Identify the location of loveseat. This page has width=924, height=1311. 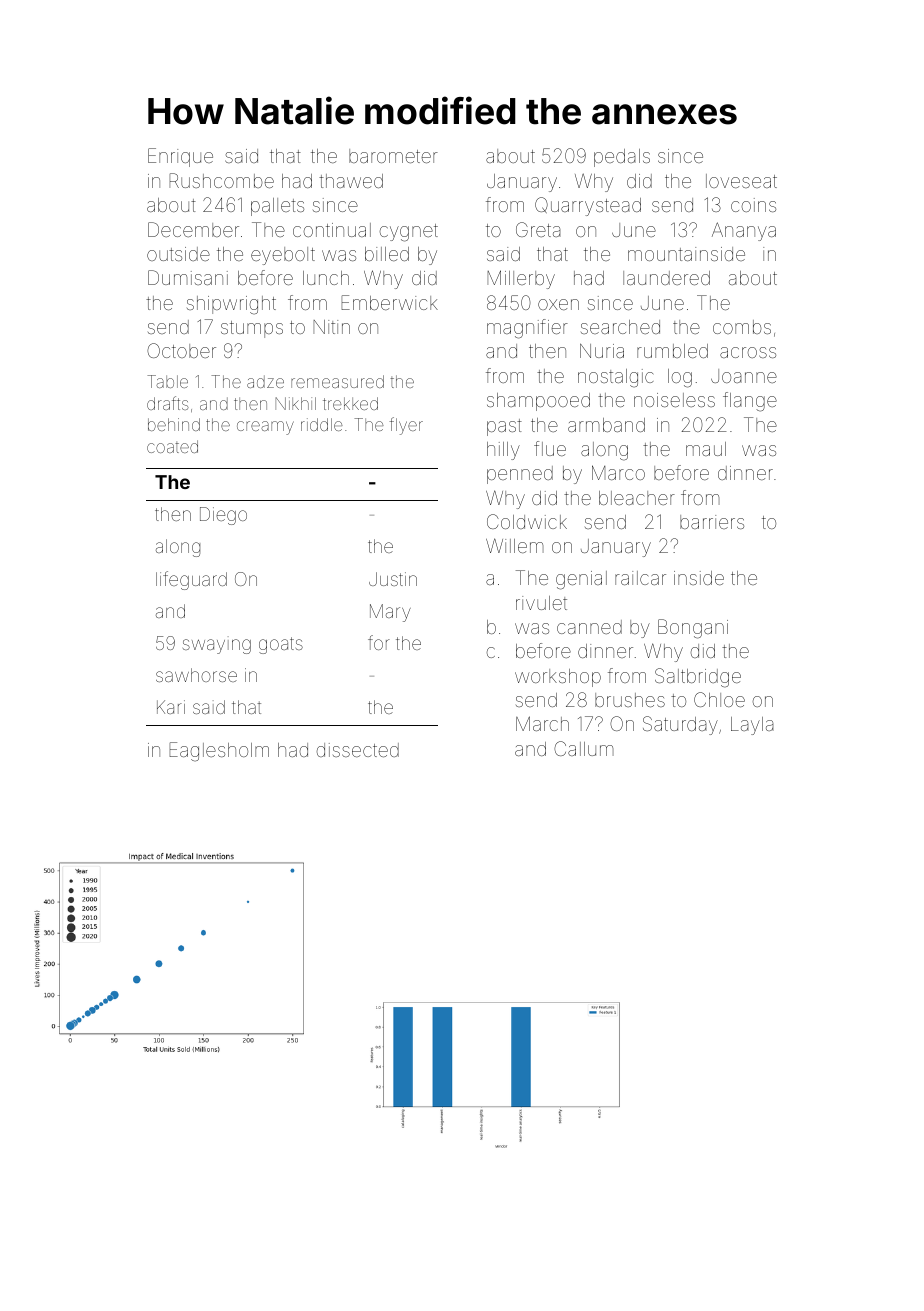
(741, 181).
